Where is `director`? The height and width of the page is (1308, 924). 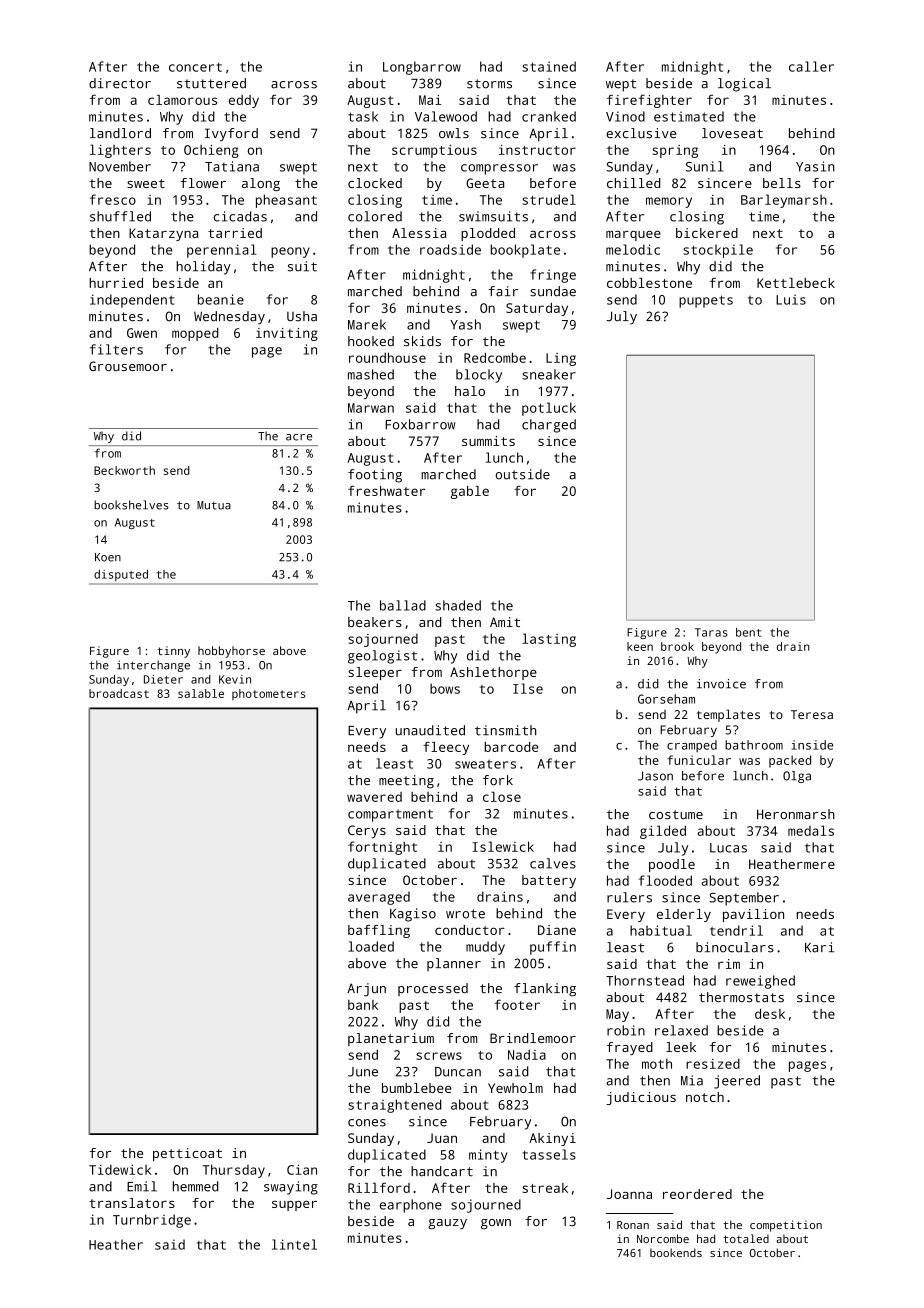 director is located at coordinates (120, 83).
